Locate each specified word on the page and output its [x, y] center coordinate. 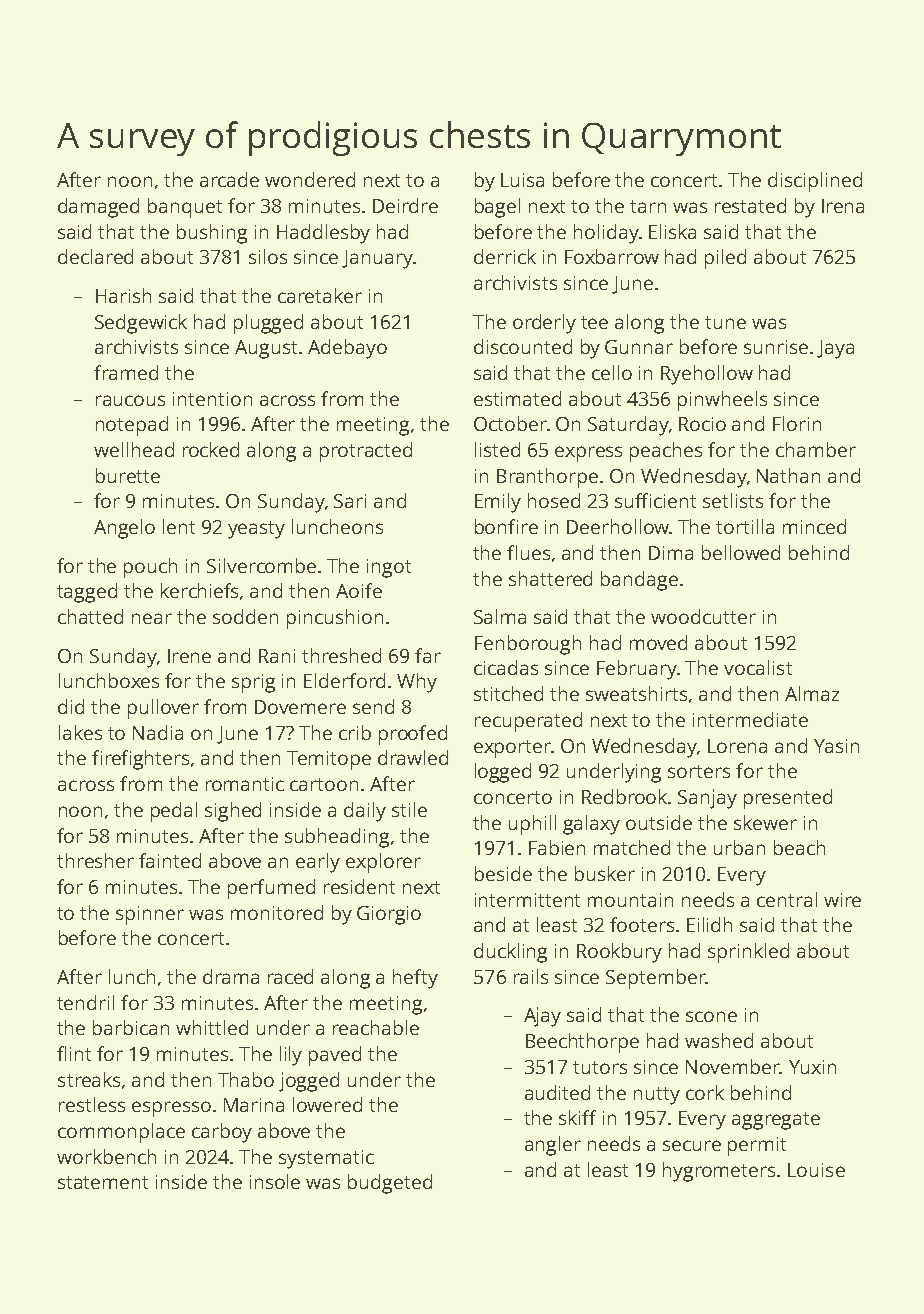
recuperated [528, 722]
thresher [95, 860]
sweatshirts [636, 693]
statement [103, 1182]
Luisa [522, 180]
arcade [229, 179]
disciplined [815, 182]
